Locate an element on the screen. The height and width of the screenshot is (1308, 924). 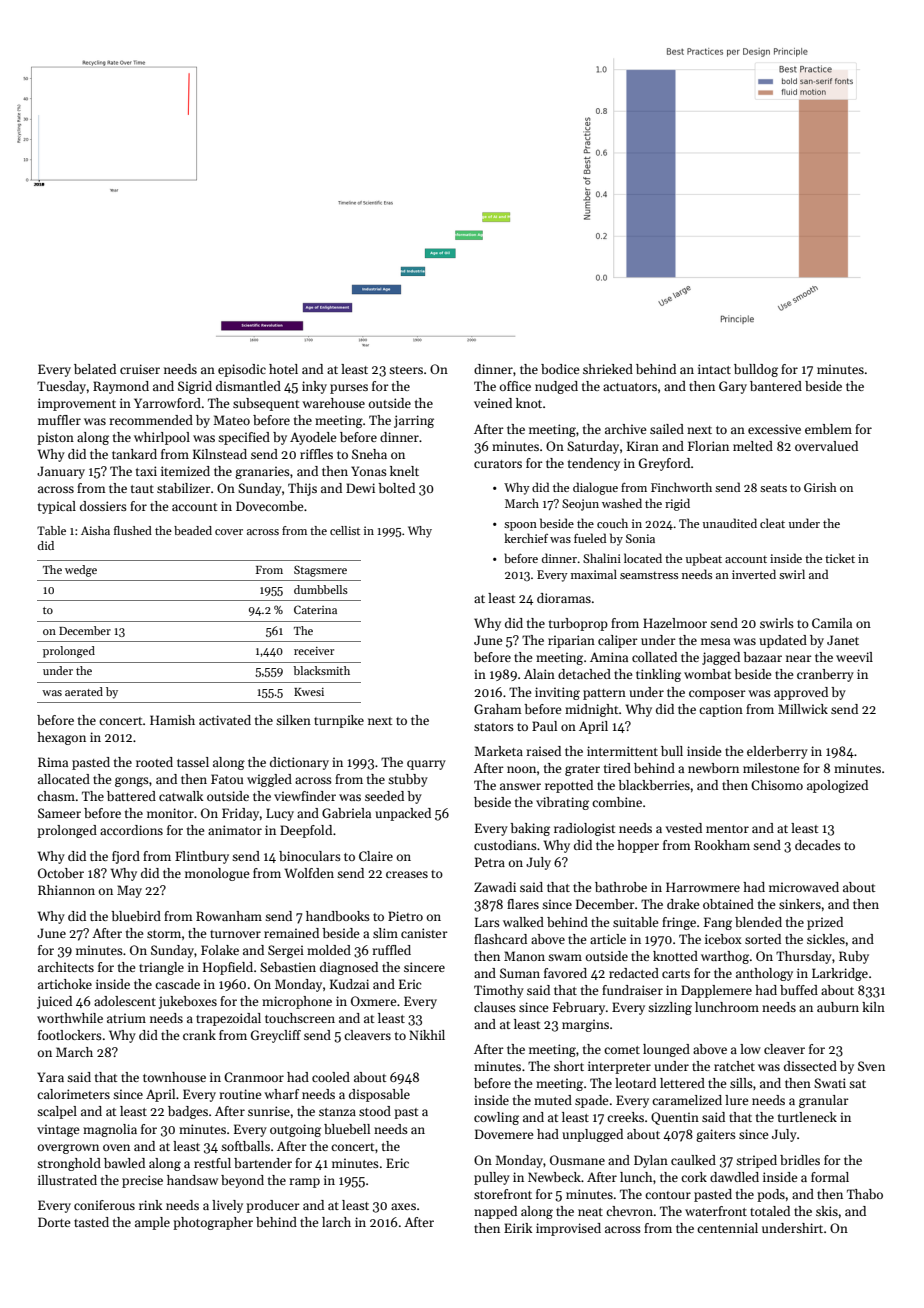
belated is located at coordinates (95, 369).
